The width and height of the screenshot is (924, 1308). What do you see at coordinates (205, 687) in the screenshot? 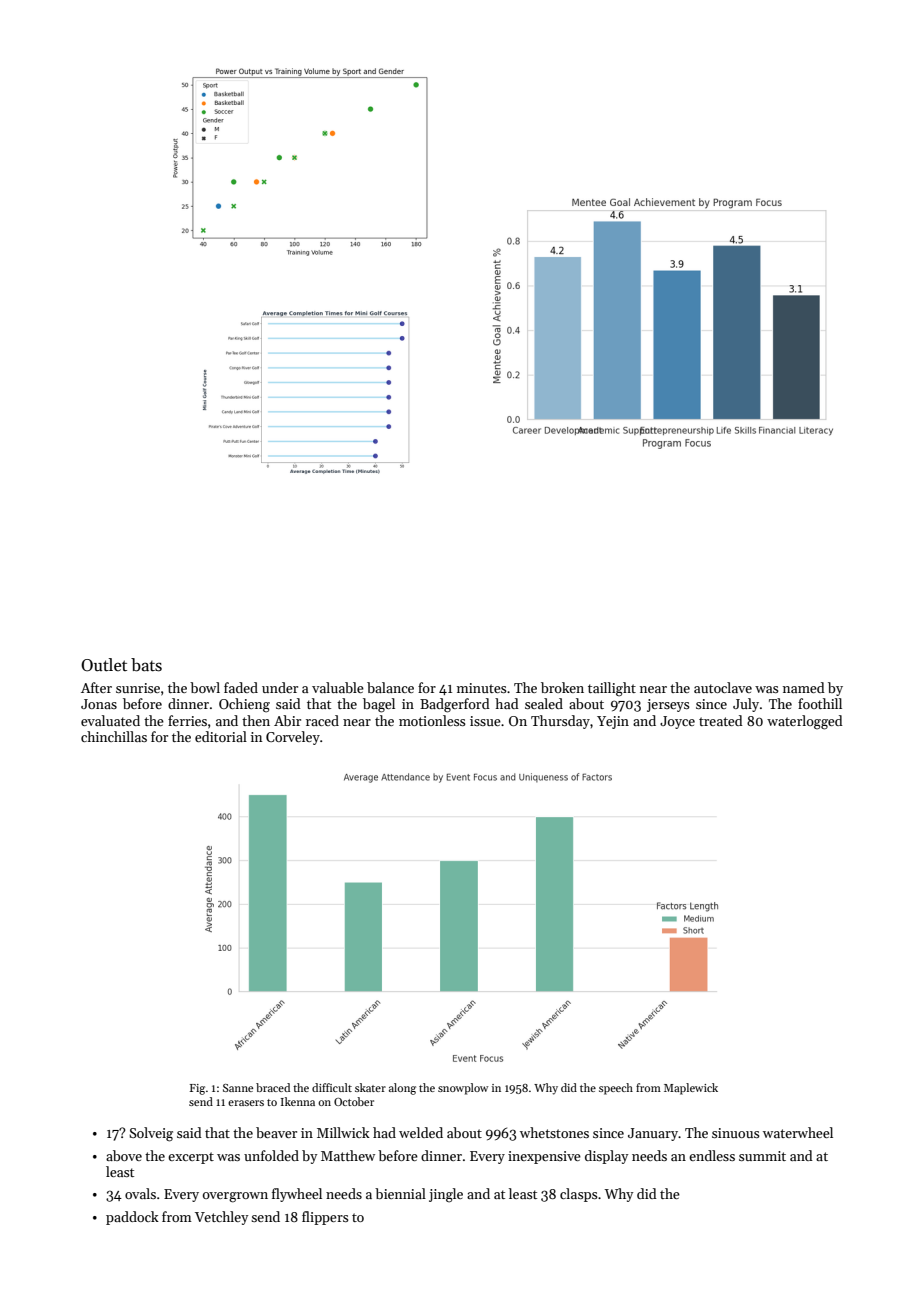
I see `bowl` at bounding box center [205, 687].
